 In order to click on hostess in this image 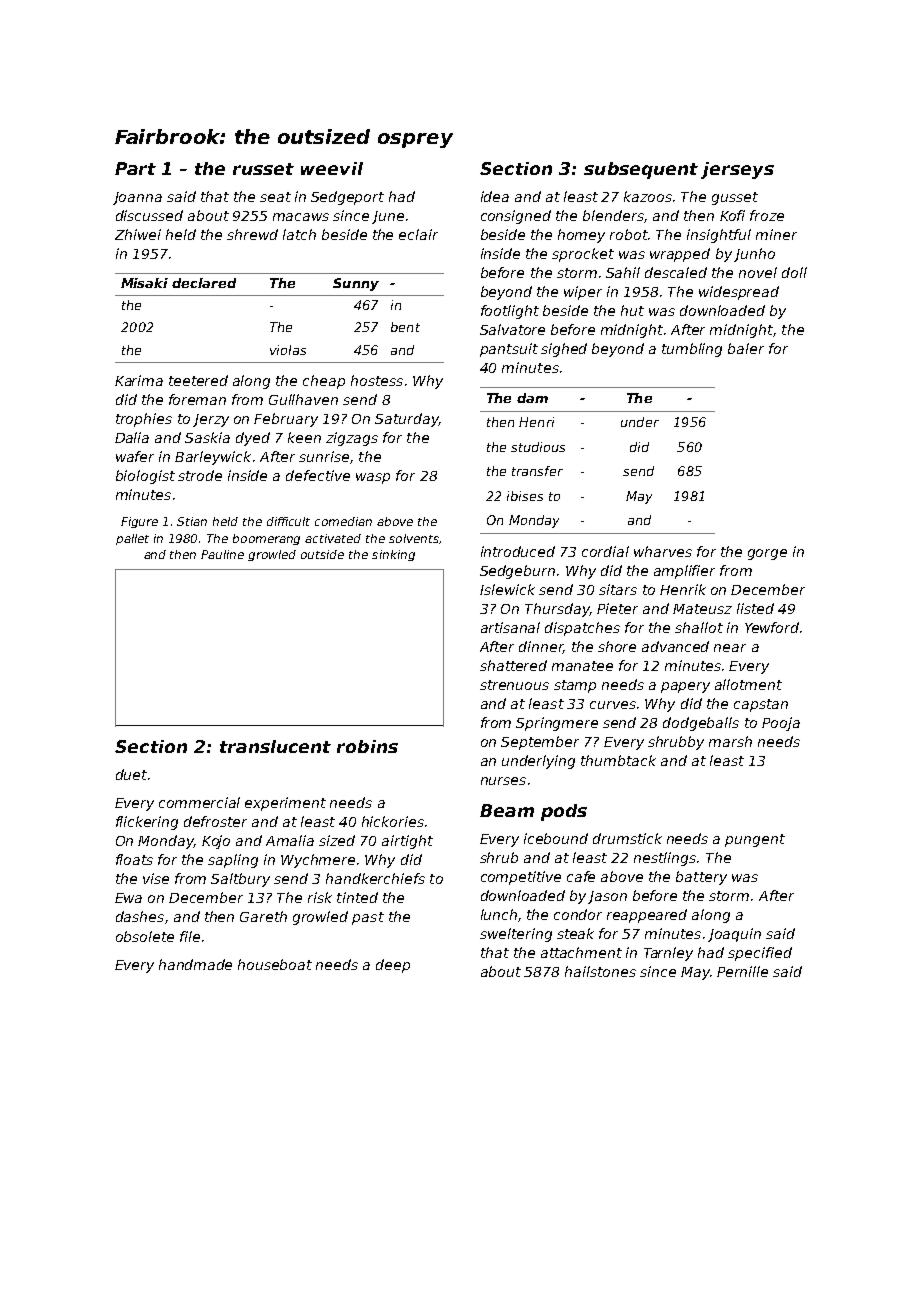, I will do `click(377, 380)`.
